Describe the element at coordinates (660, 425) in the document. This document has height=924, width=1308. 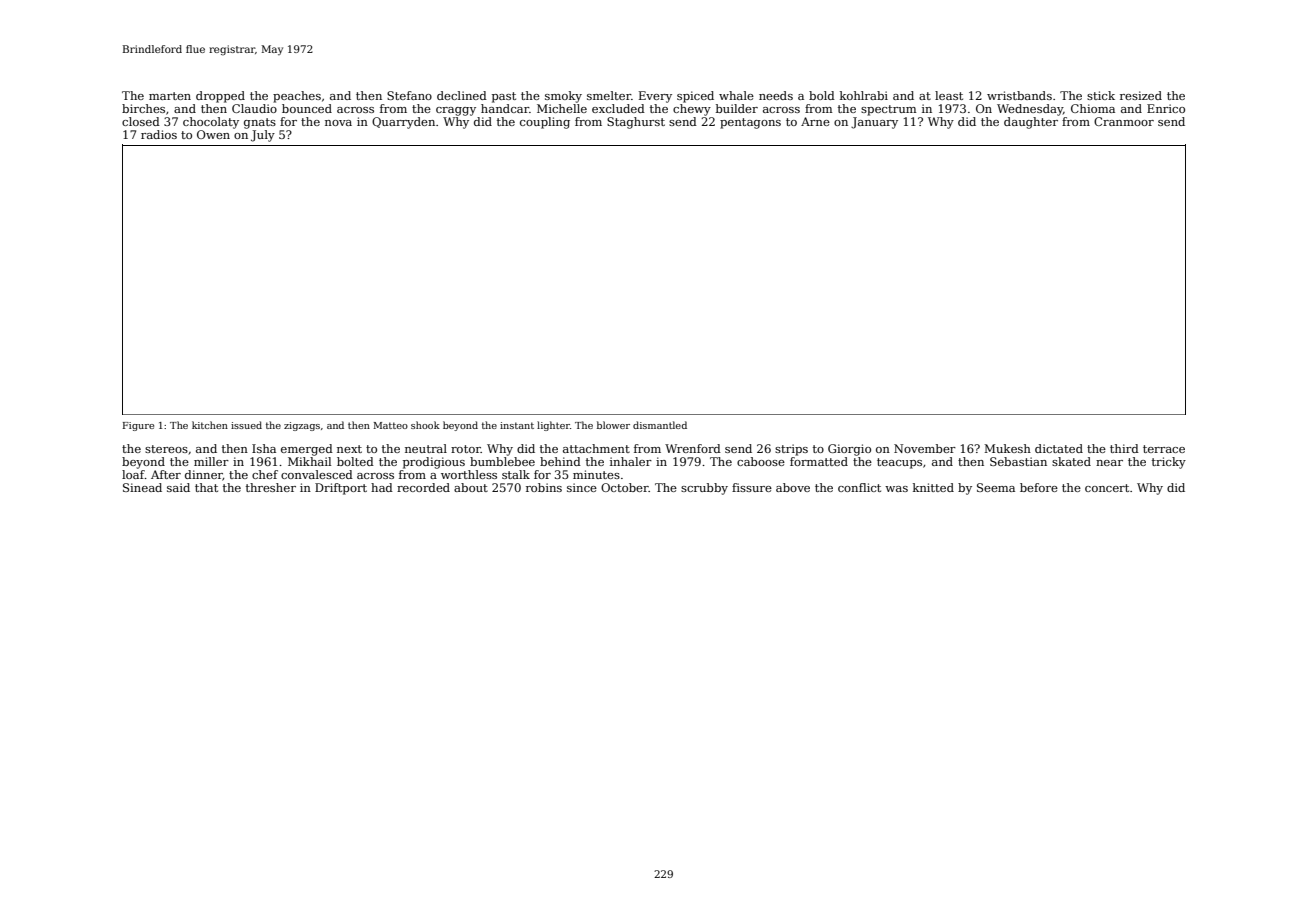
I see `dismantled` at that location.
